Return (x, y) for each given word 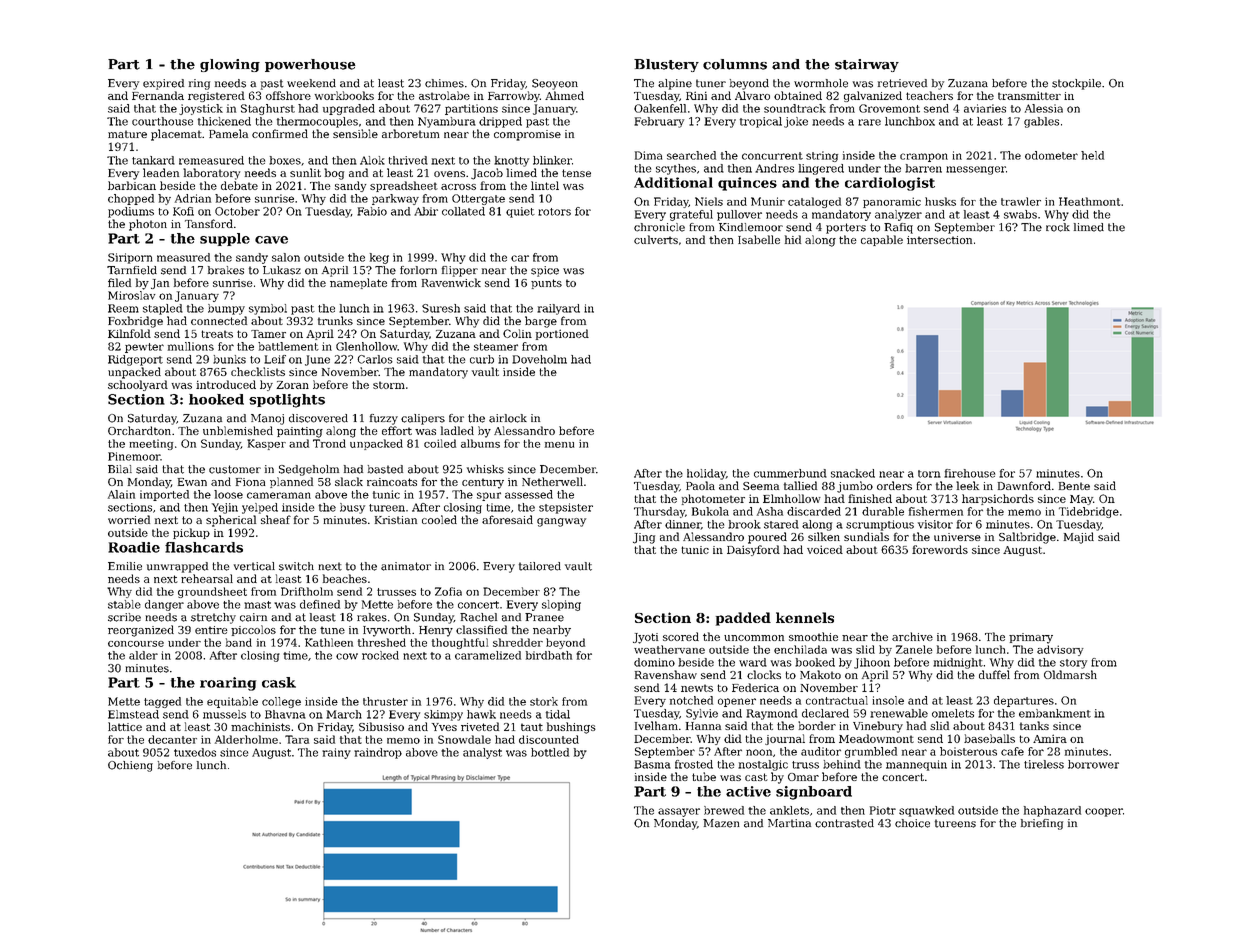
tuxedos (195, 752)
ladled (457, 430)
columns (735, 64)
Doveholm (539, 359)
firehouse (969, 473)
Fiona (251, 482)
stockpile (1076, 84)
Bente (1074, 486)
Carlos (375, 359)
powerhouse (310, 65)
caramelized (488, 655)
